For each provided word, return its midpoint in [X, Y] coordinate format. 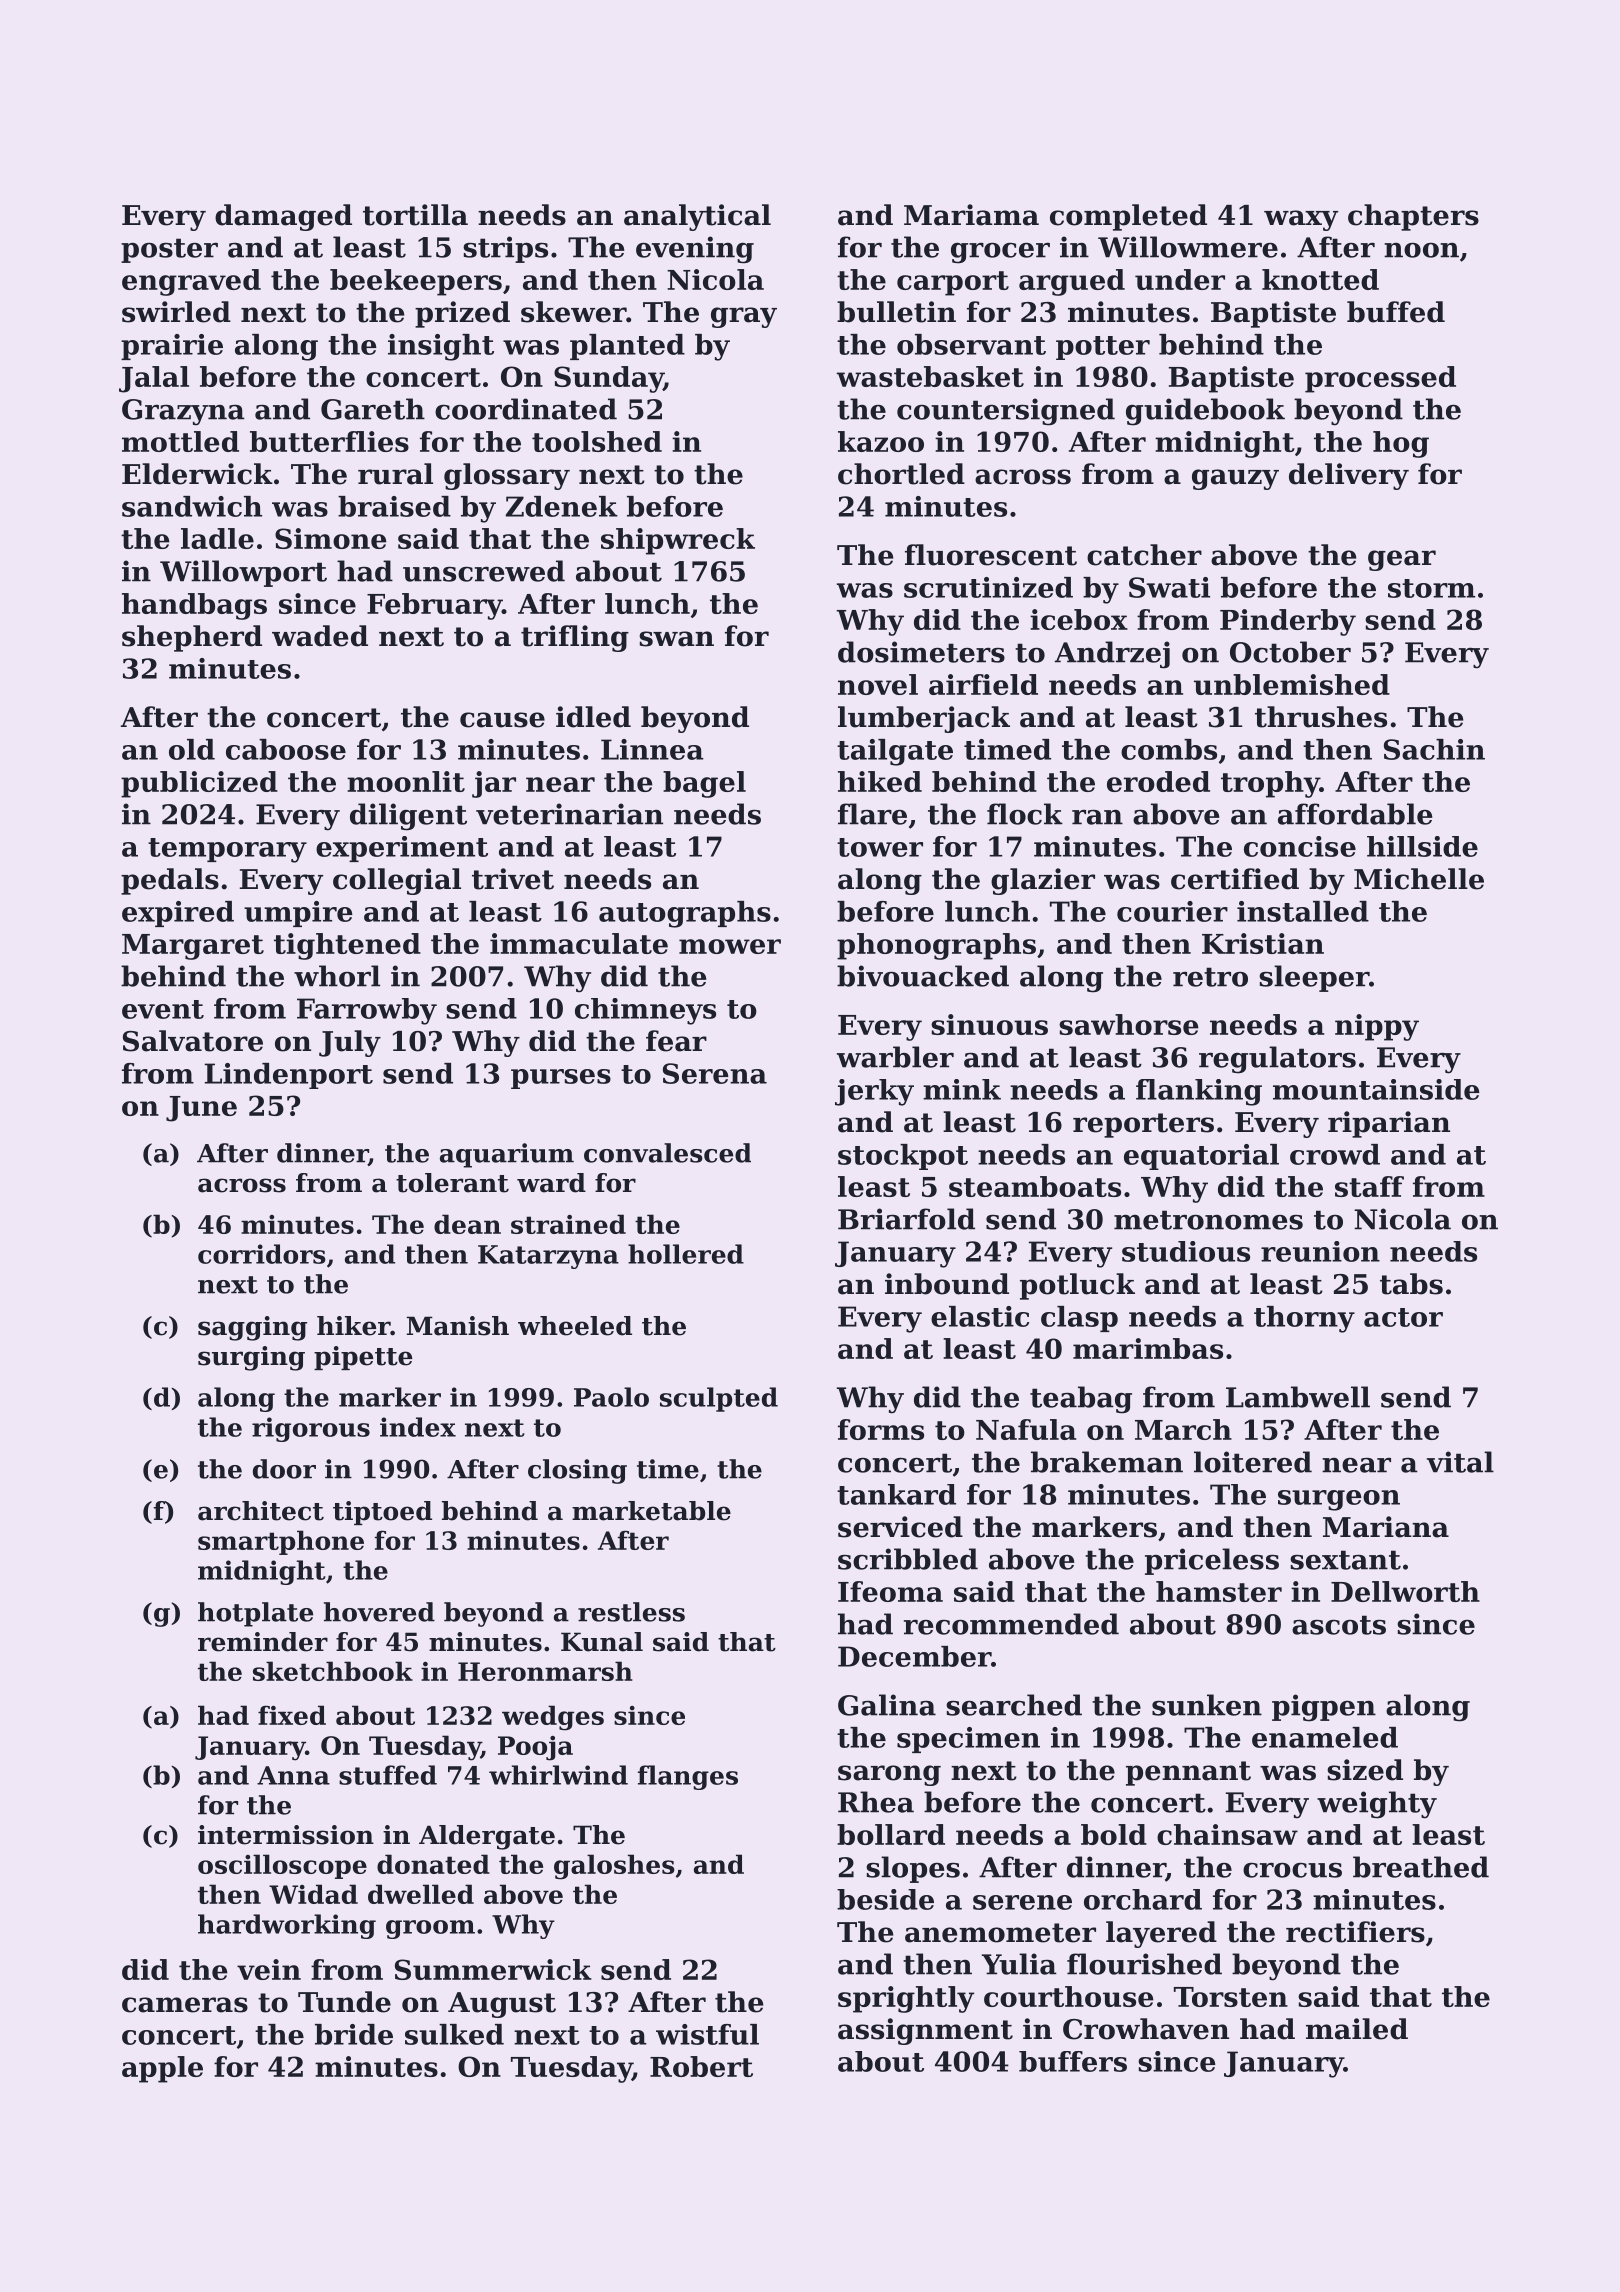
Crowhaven [1146, 2029]
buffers [1073, 2061]
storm [1431, 588]
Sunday [609, 379]
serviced [900, 1527]
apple [162, 2069]
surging [251, 1358]
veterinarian [569, 814]
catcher [1144, 555]
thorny [1304, 1319]
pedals [170, 881]
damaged [283, 217]
